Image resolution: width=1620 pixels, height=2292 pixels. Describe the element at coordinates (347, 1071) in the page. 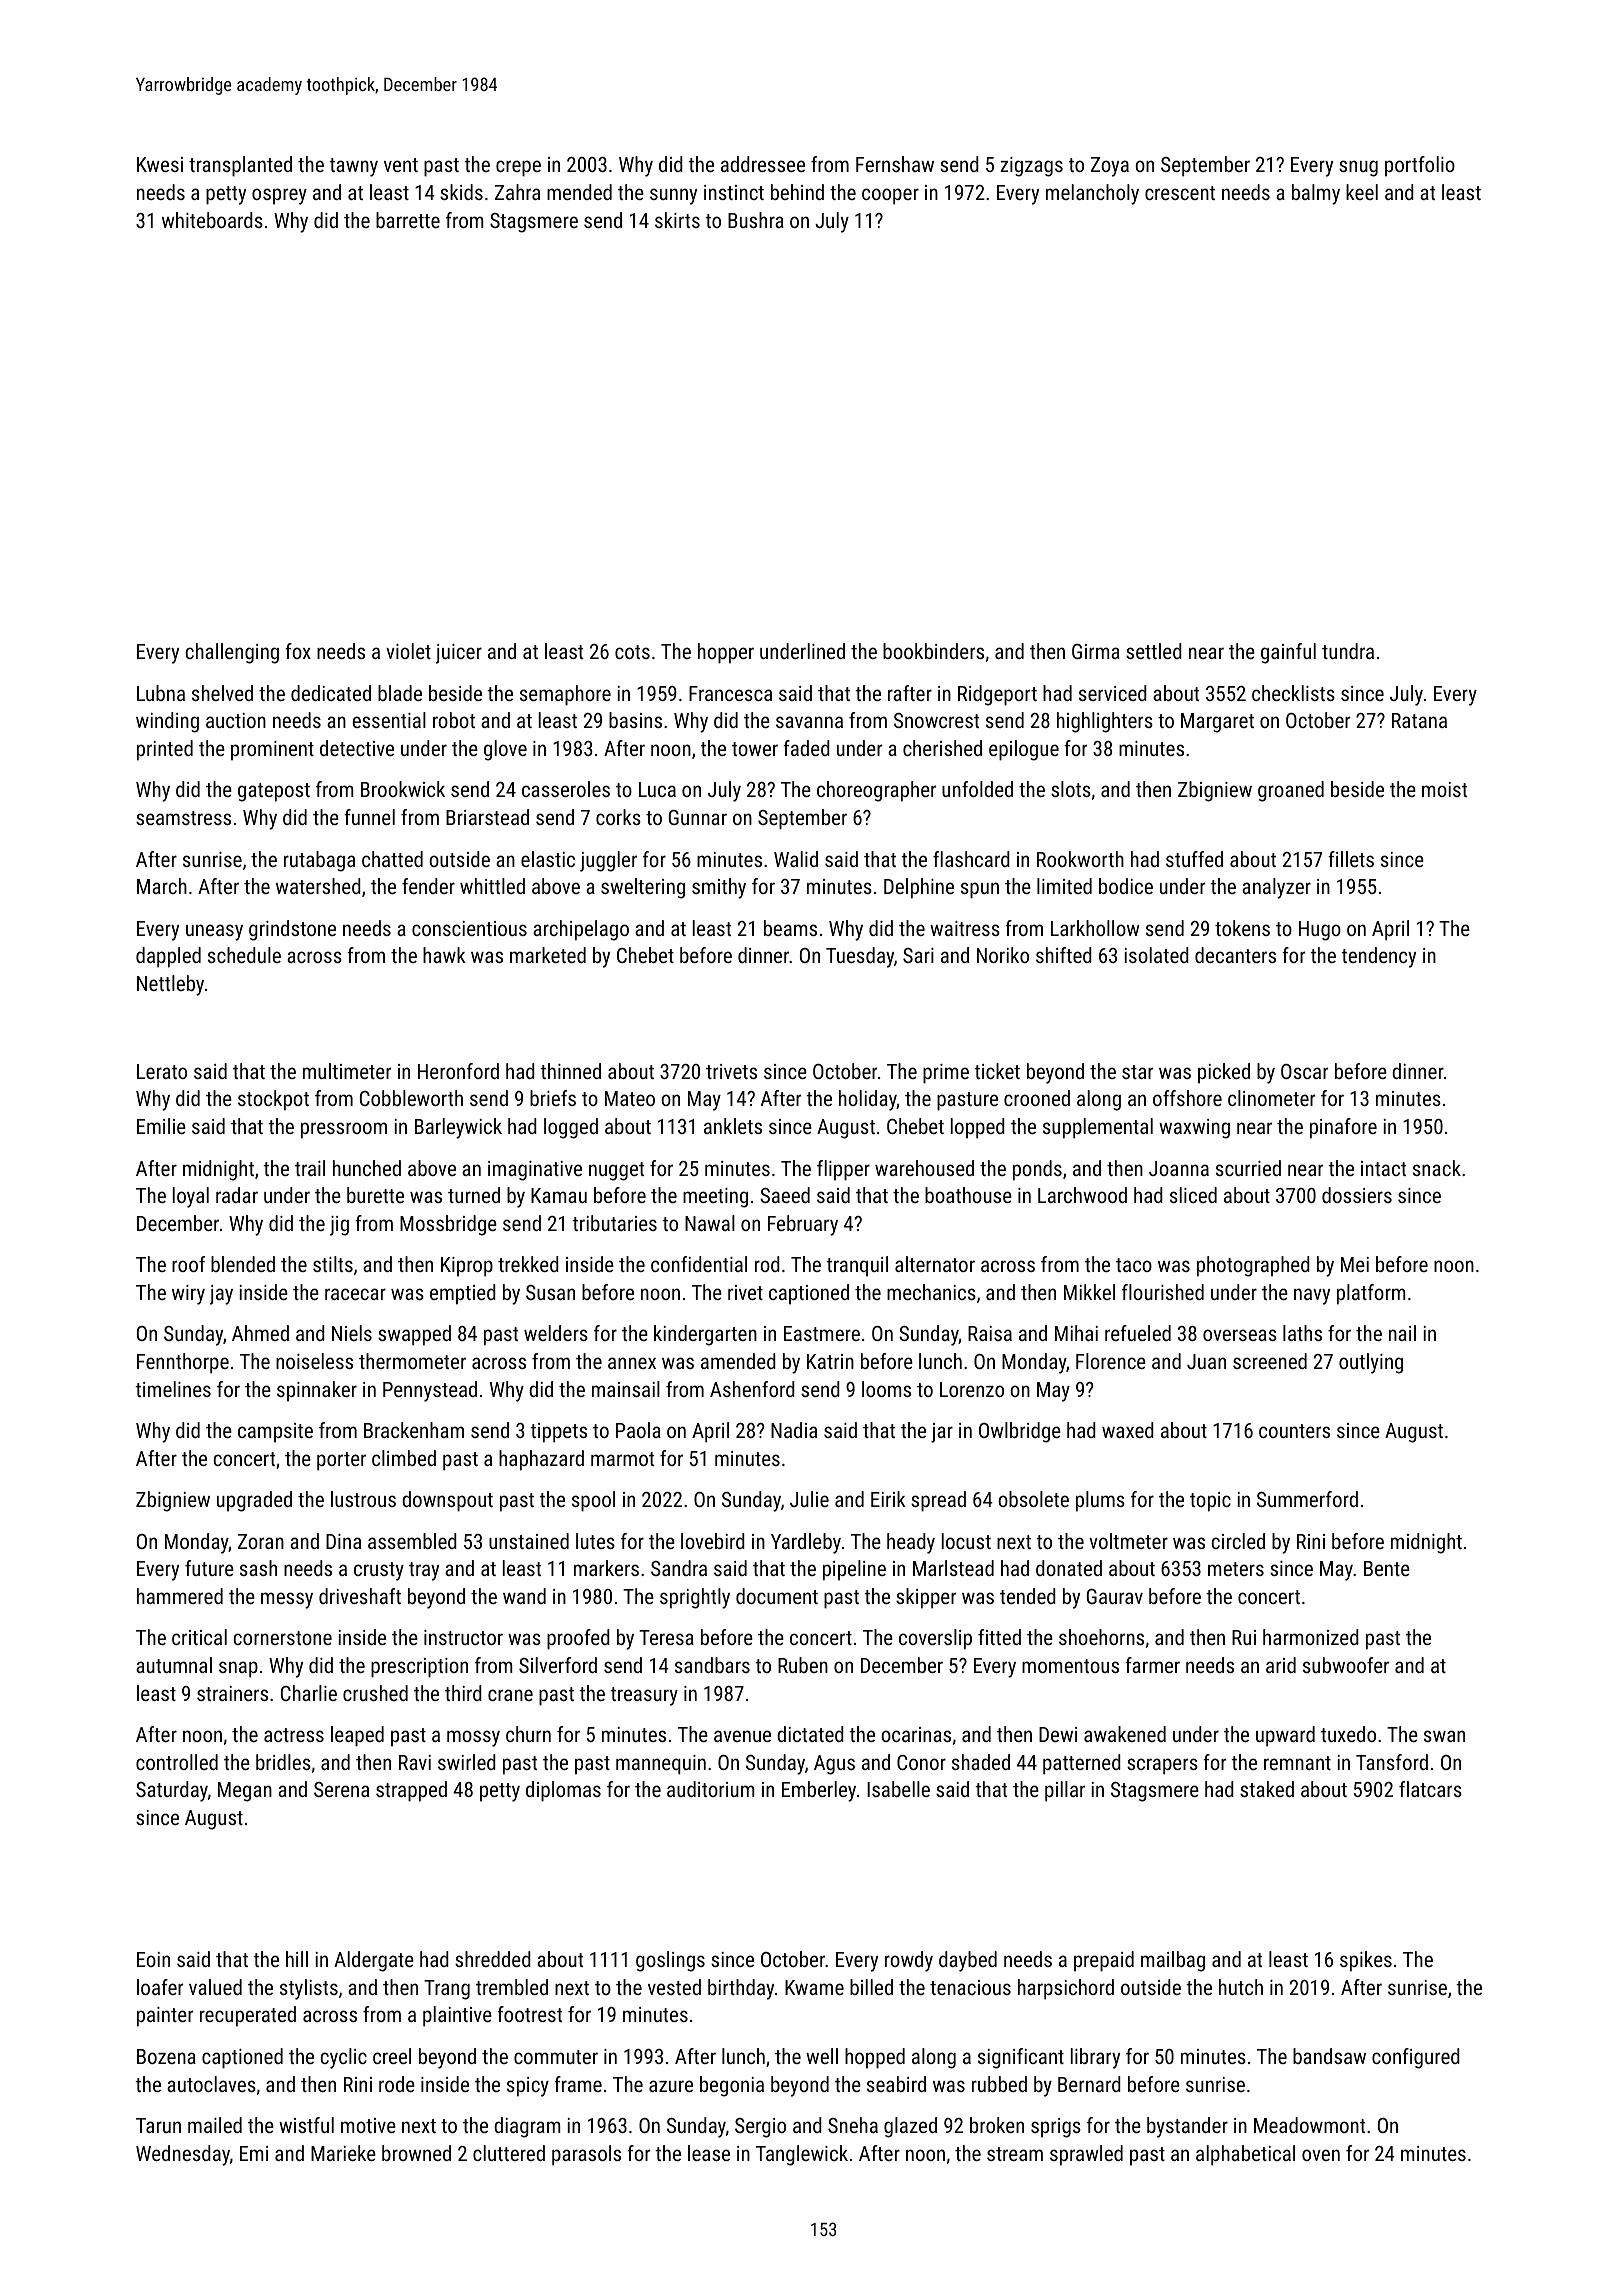

I see `multimeter` at that location.
